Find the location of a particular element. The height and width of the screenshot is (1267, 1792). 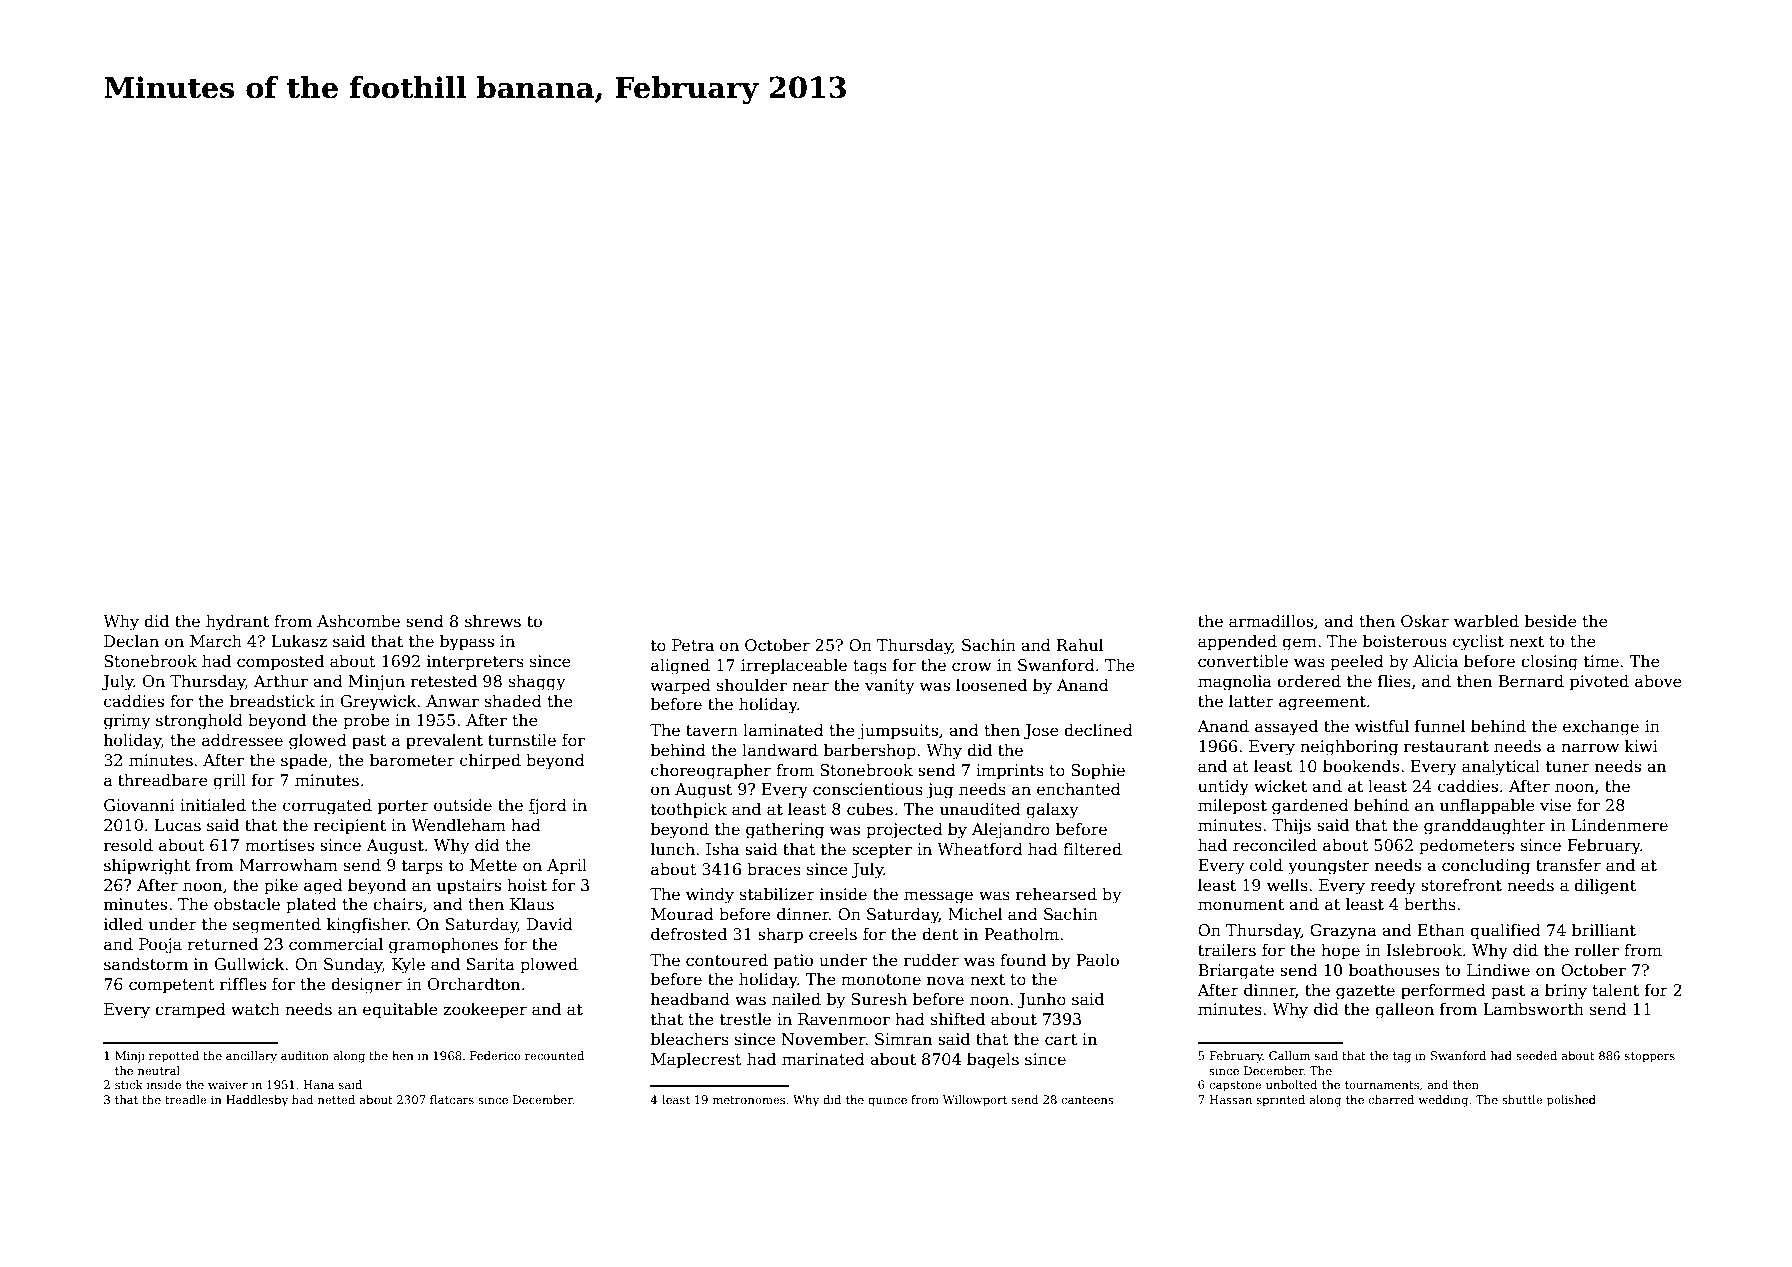

Marrowham is located at coordinates (288, 865).
